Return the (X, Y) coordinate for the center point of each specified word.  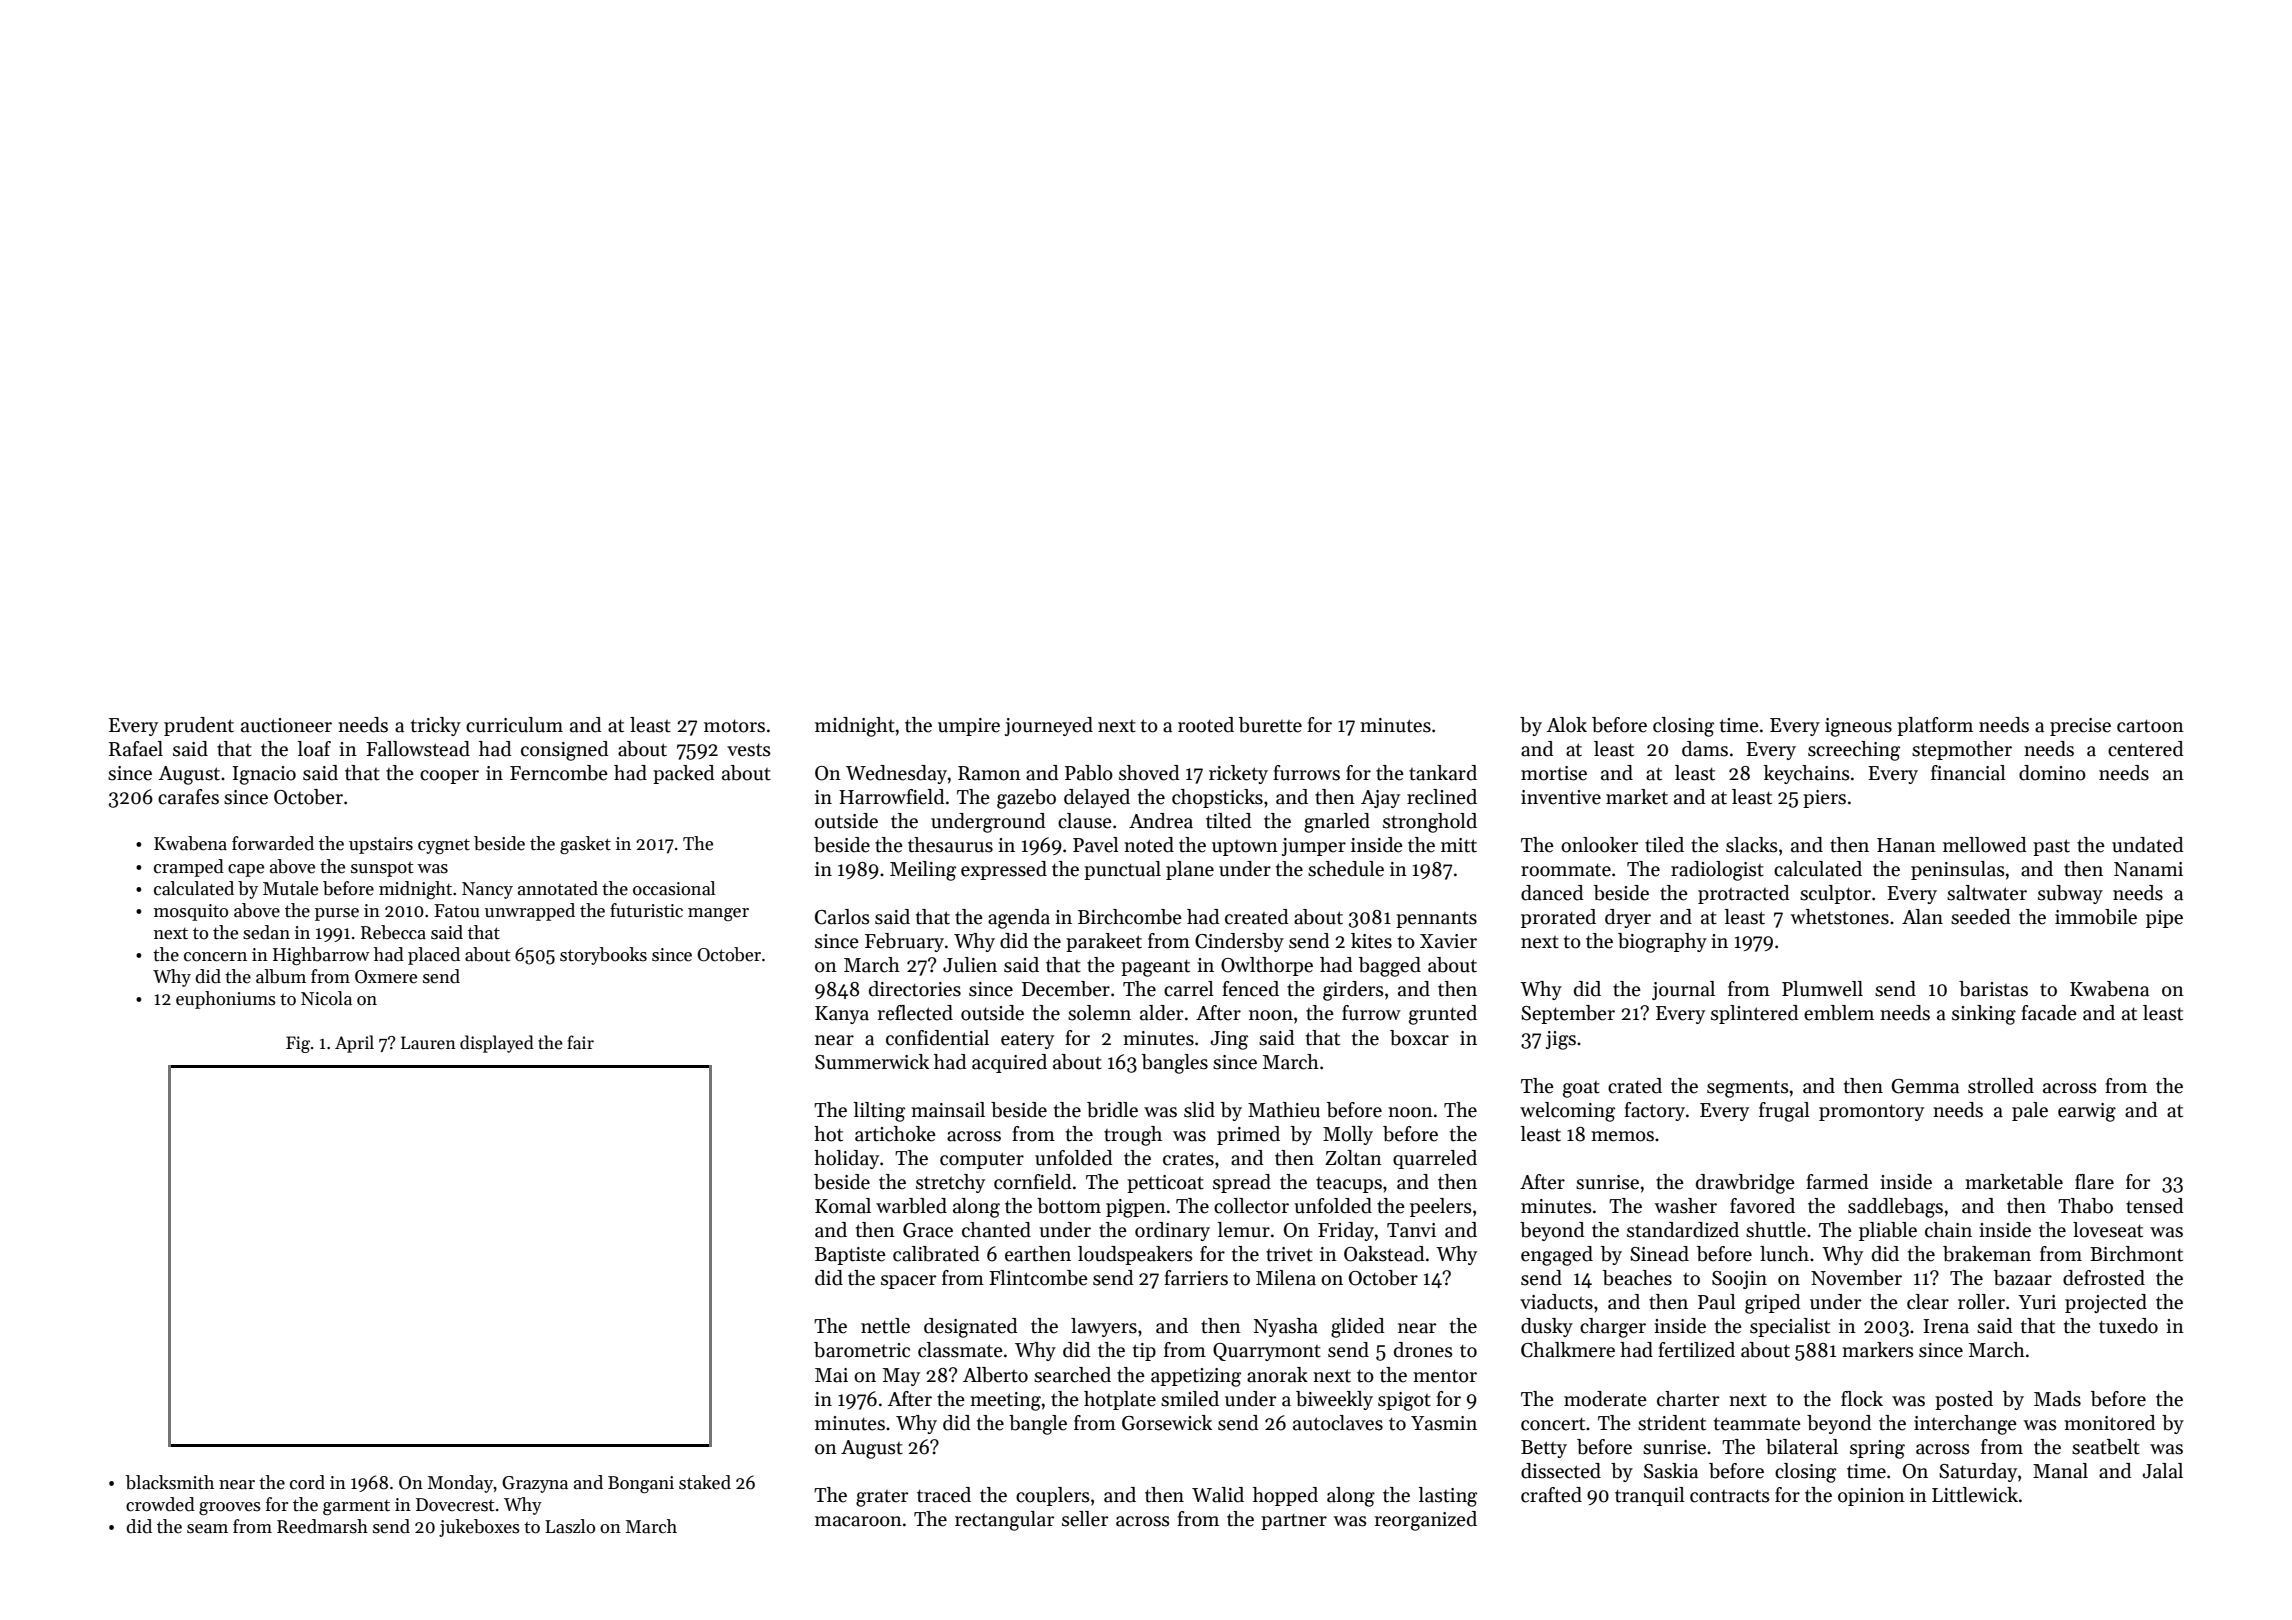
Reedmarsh (322, 1526)
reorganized (1426, 1521)
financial (1968, 773)
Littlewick (1975, 1495)
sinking (1984, 1015)
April (354, 1044)
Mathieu (1284, 1110)
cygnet (444, 846)
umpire (969, 727)
